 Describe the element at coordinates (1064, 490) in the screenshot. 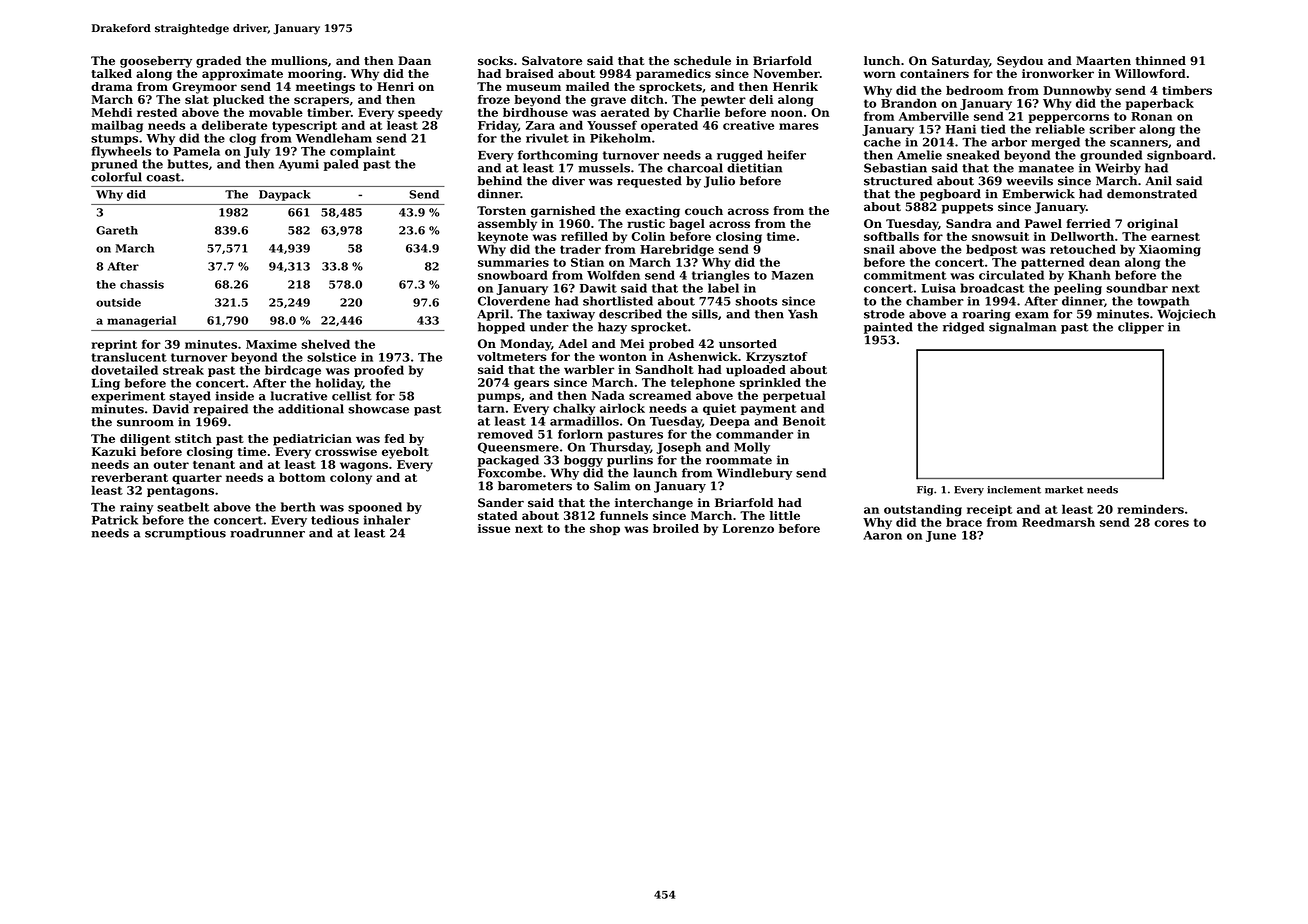

I see `market` at that location.
